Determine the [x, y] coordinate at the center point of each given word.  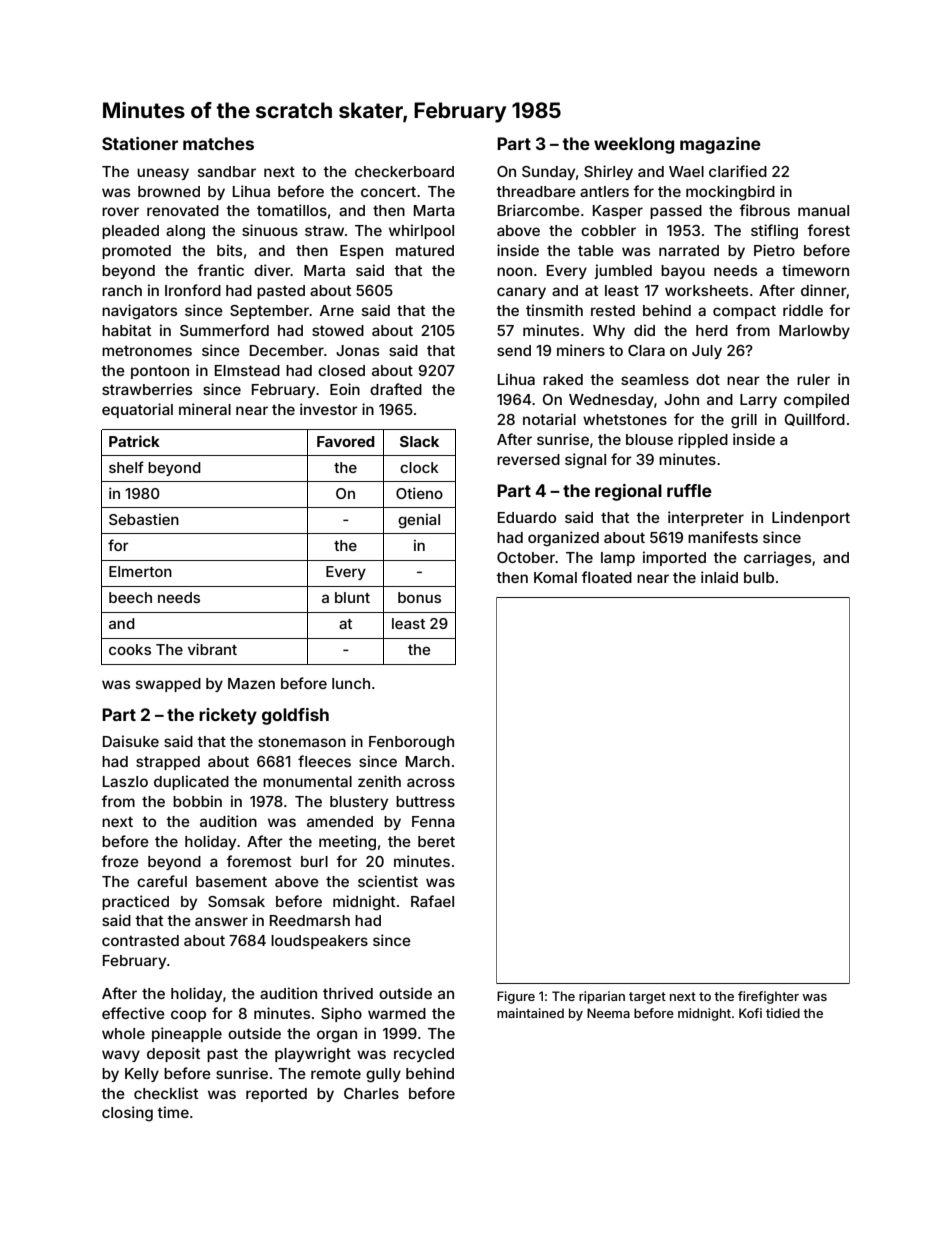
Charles [371, 1093]
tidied [783, 1013]
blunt [352, 597]
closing [127, 1114]
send [514, 350]
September [269, 312]
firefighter [768, 997]
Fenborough [411, 743]
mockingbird [730, 193]
